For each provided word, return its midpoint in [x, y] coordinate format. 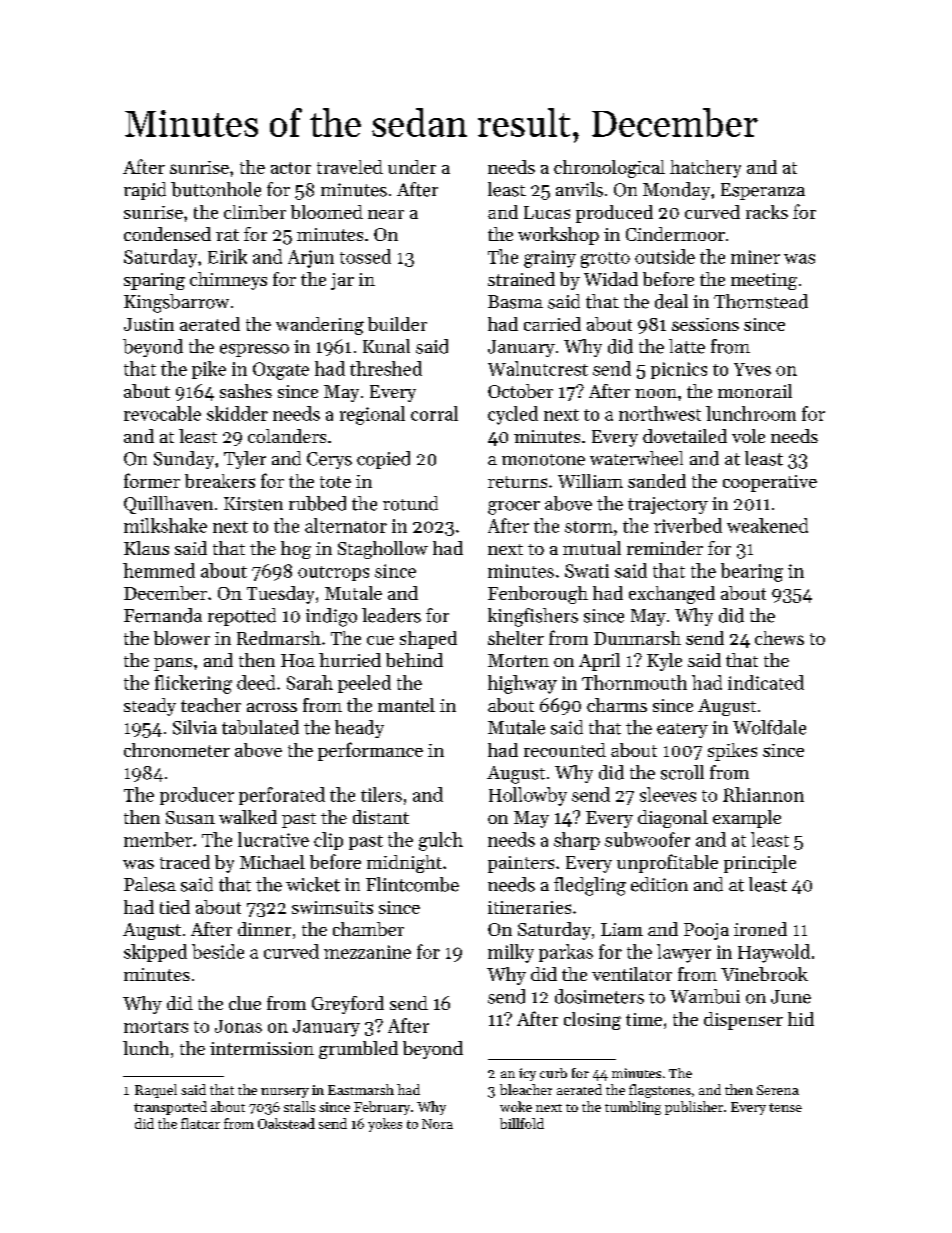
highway [522, 684]
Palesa [150, 884]
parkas [566, 953]
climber [255, 212]
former [152, 480]
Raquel [156, 1091]
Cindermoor [675, 234]
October [520, 391]
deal [671, 301]
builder [397, 324]
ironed [760, 929]
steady [150, 707]
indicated [766, 682]
